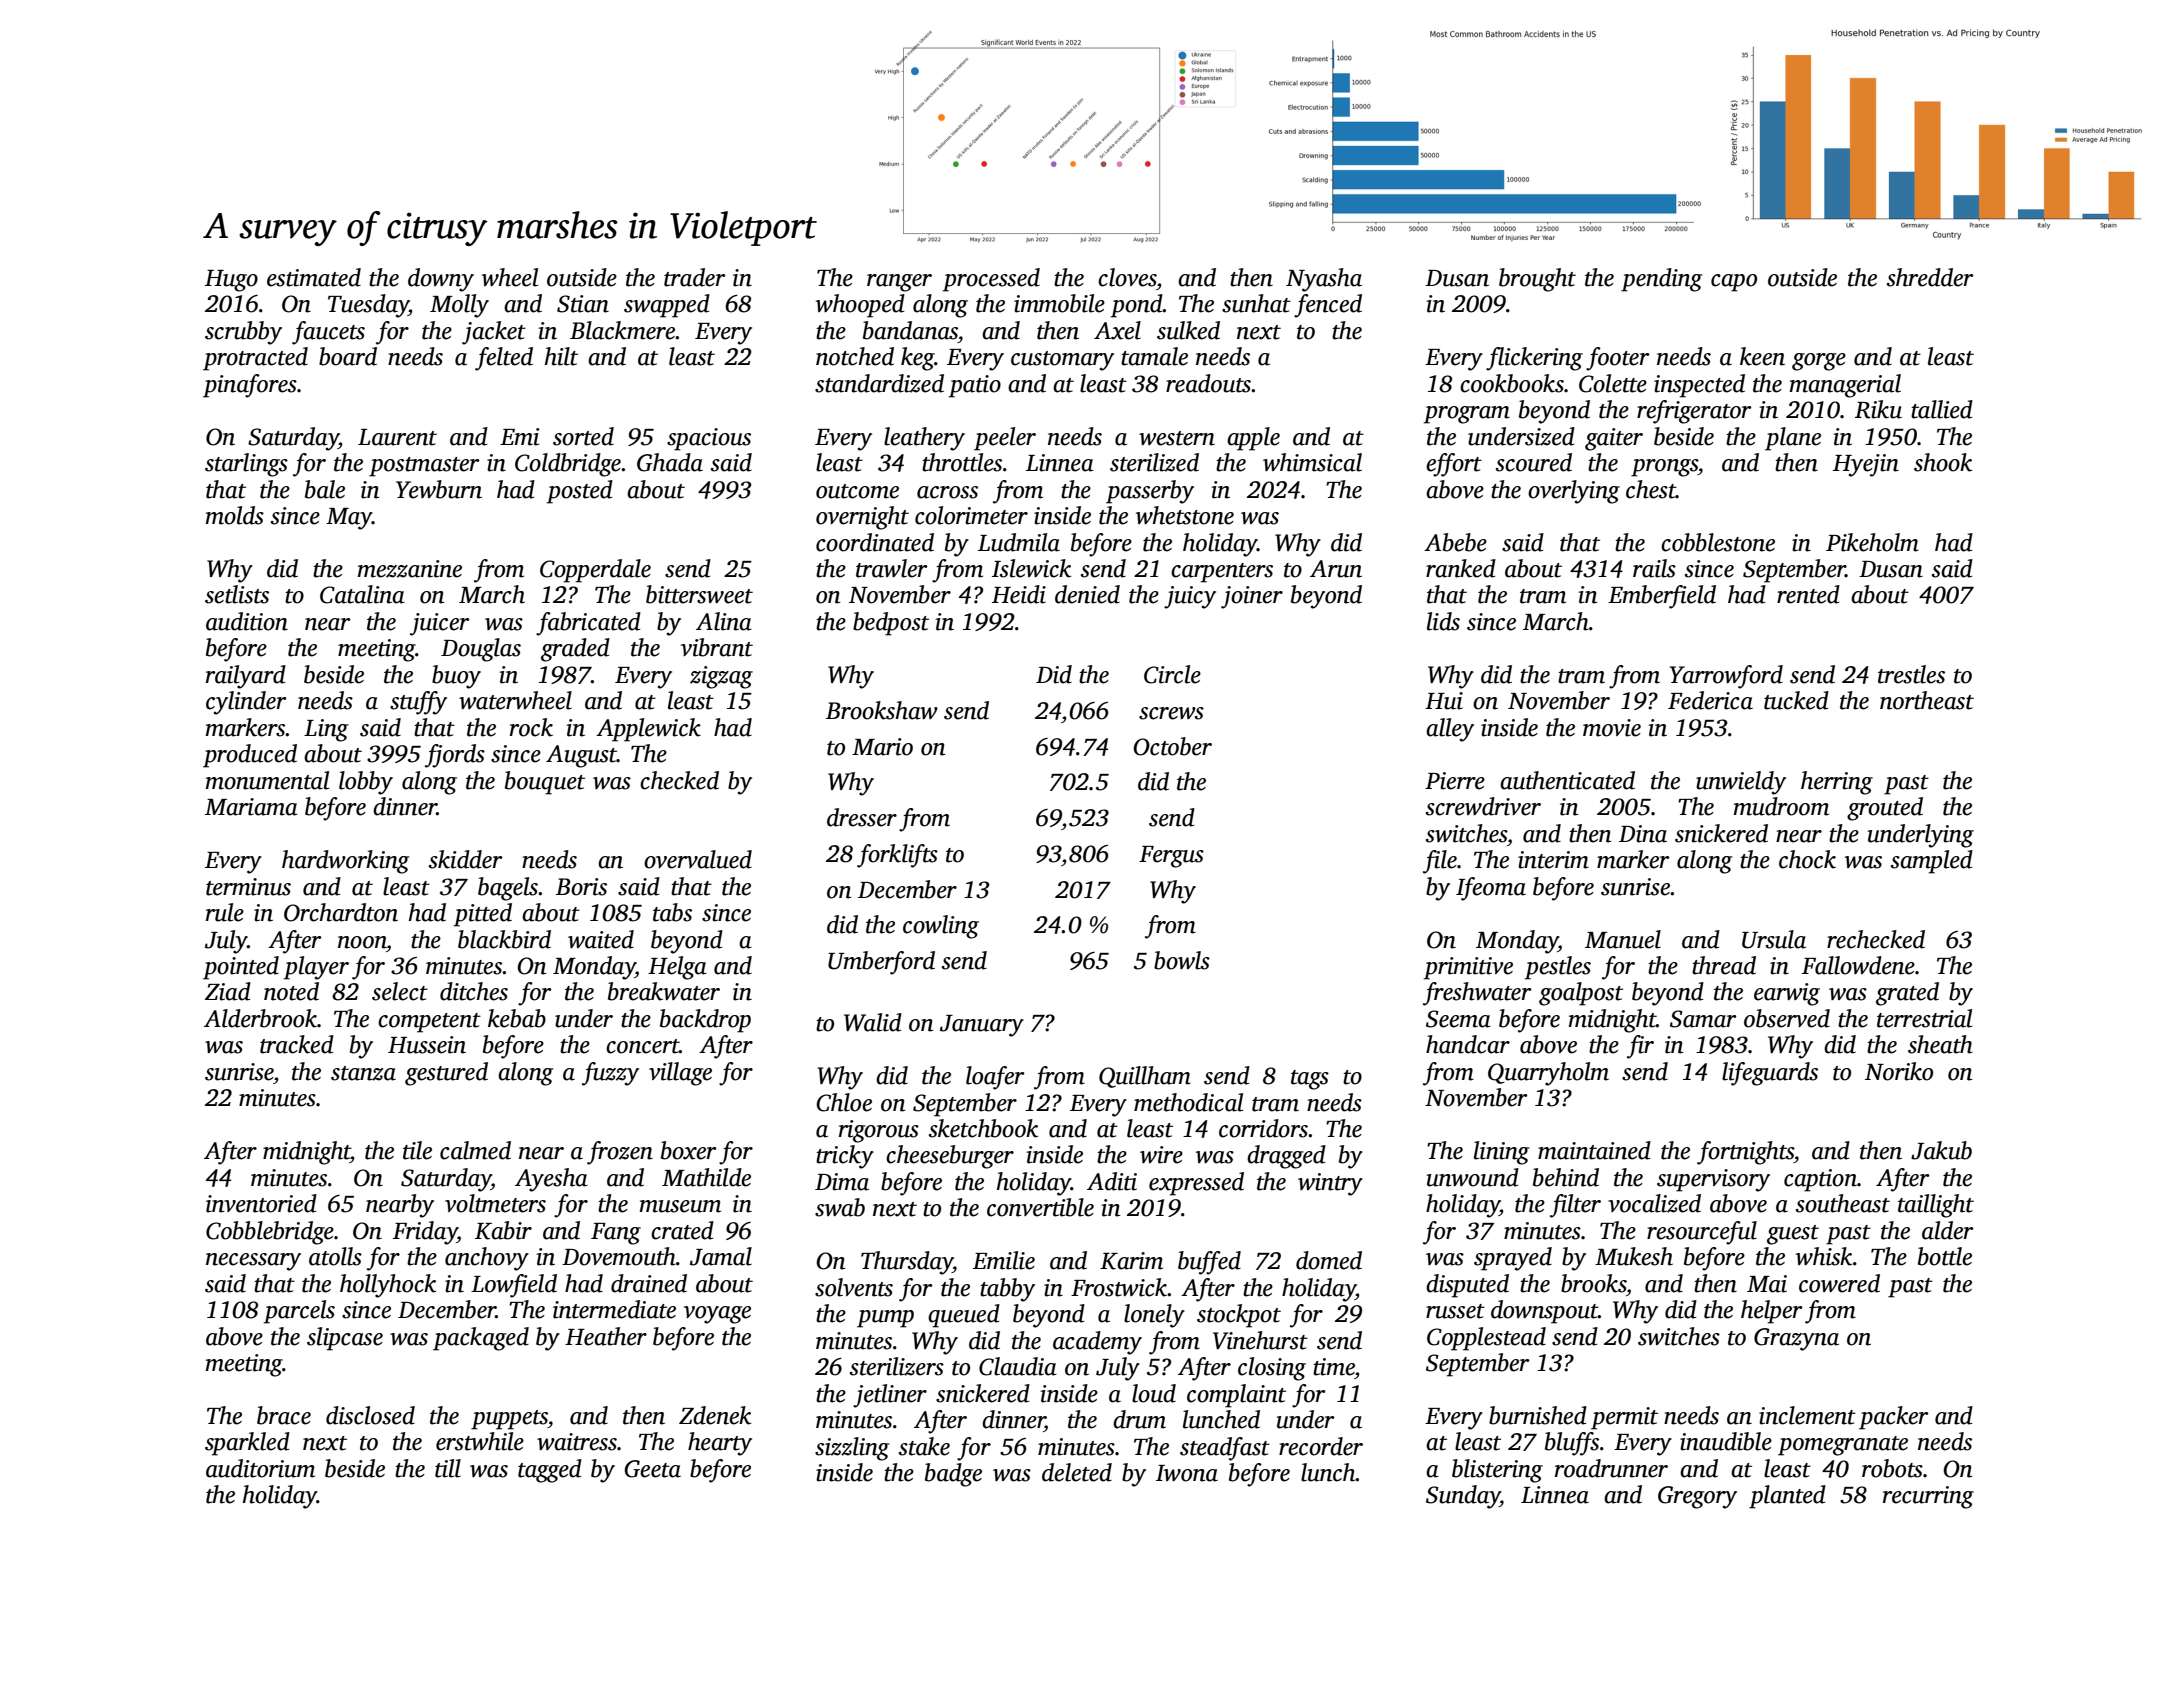 This image has width=2178, height=1683. Describe the element at coordinates (1858, 965) in the image. I see `Fallowdene` at that location.
